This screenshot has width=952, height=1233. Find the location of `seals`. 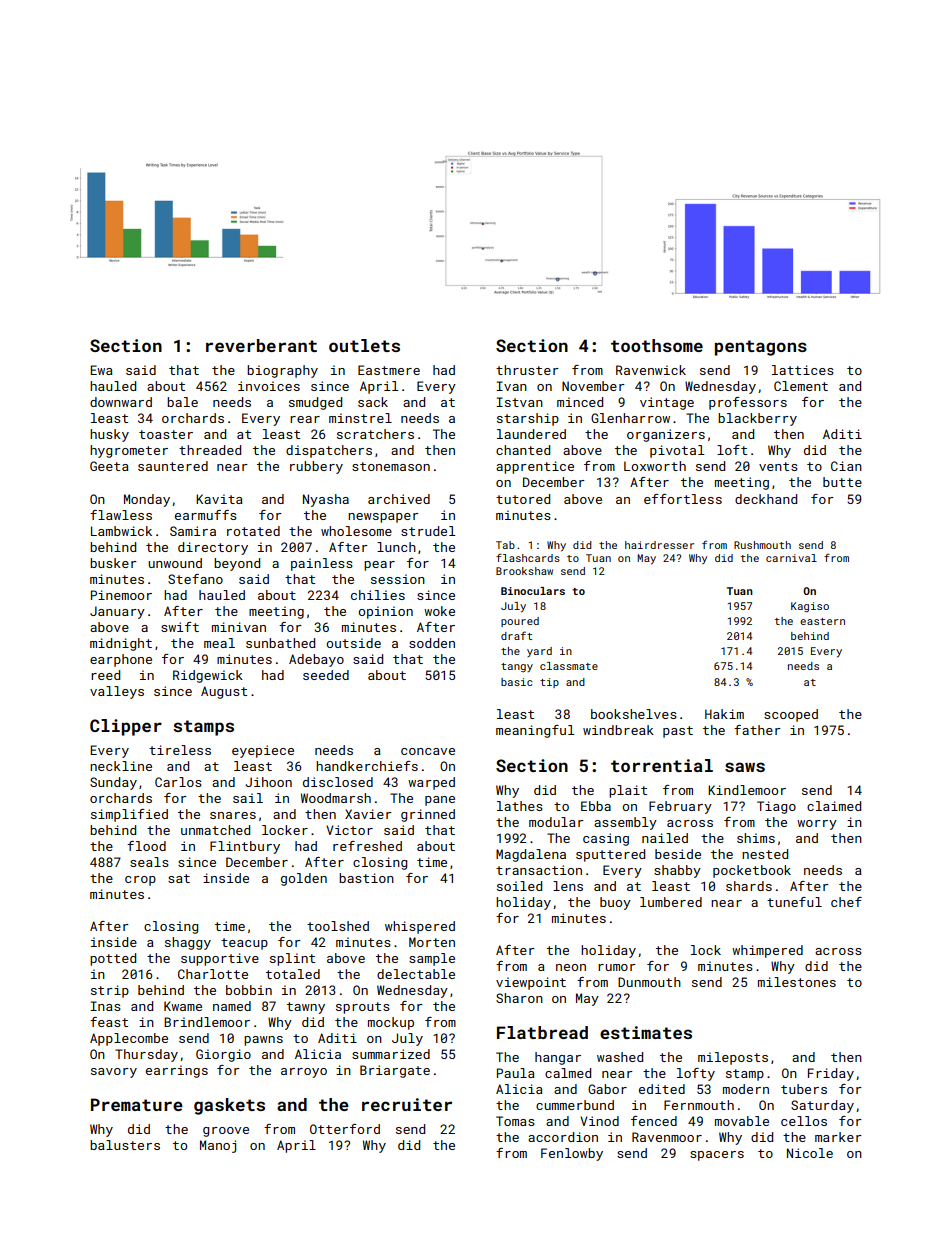

seals is located at coordinates (149, 862).
